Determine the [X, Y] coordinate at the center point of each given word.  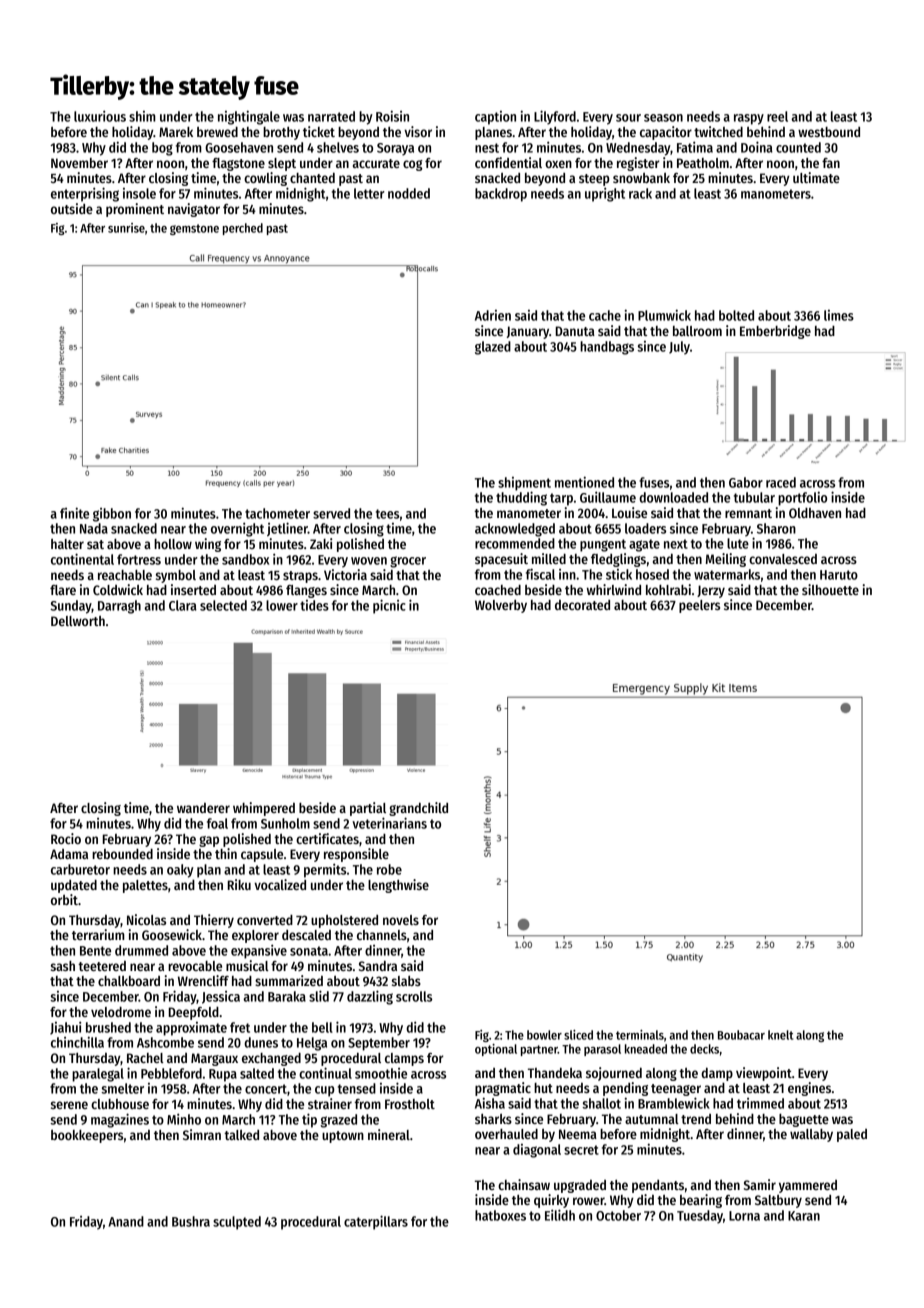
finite [74, 513]
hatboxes [500, 1215]
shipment [524, 484]
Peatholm [703, 163]
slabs [406, 981]
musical [247, 965]
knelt [780, 1035]
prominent [135, 210]
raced [781, 482]
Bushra [191, 1221]
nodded [409, 193]
